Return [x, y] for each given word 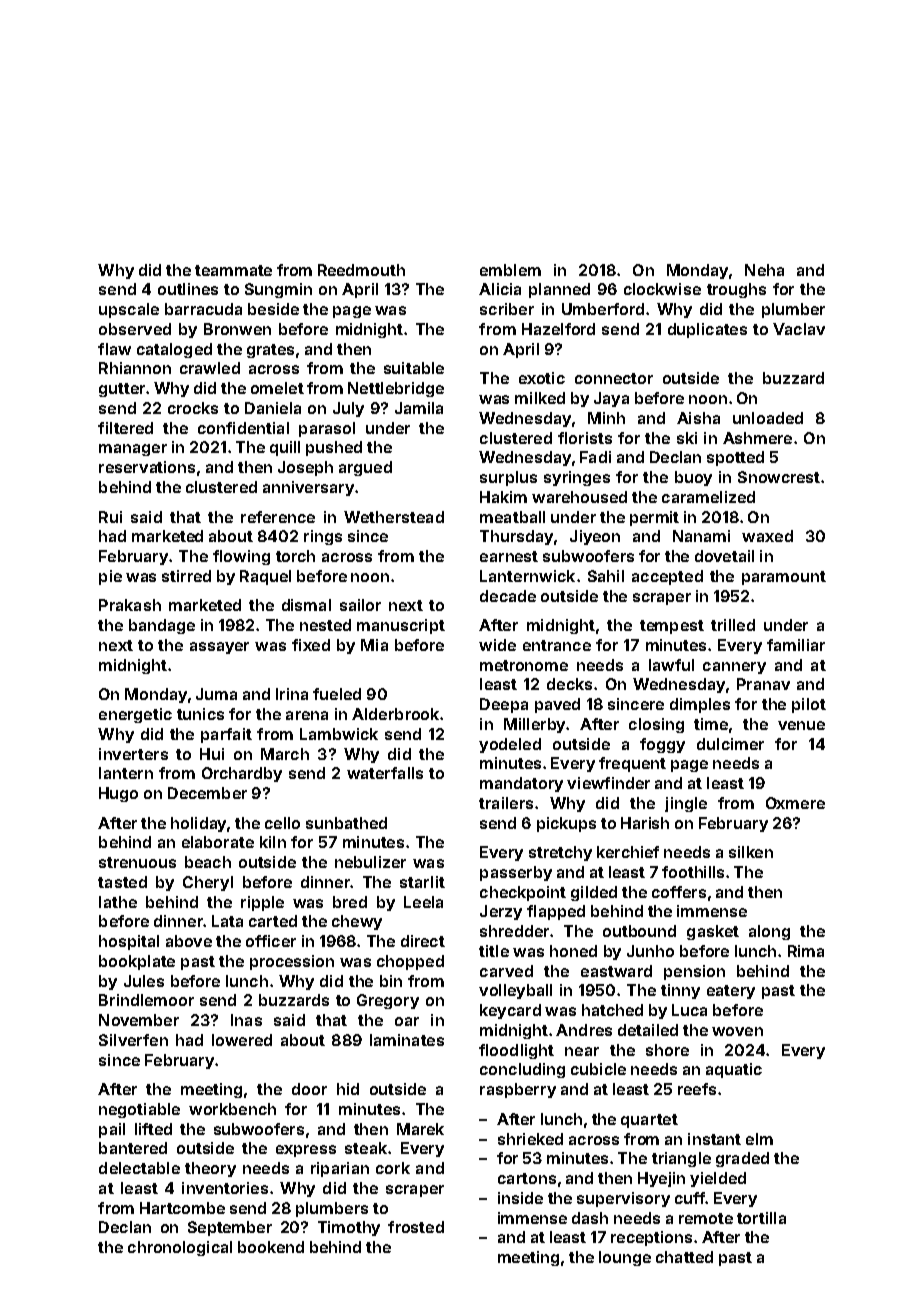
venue [801, 725]
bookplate [137, 962]
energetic [135, 715]
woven [737, 1031]
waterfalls [385, 773]
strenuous [137, 862]
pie [110, 577]
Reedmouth [361, 270]
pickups [566, 824]
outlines [188, 289]
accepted [667, 577]
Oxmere [795, 803]
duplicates [707, 330]
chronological [180, 1248]
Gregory [388, 1001]
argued [365, 468]
